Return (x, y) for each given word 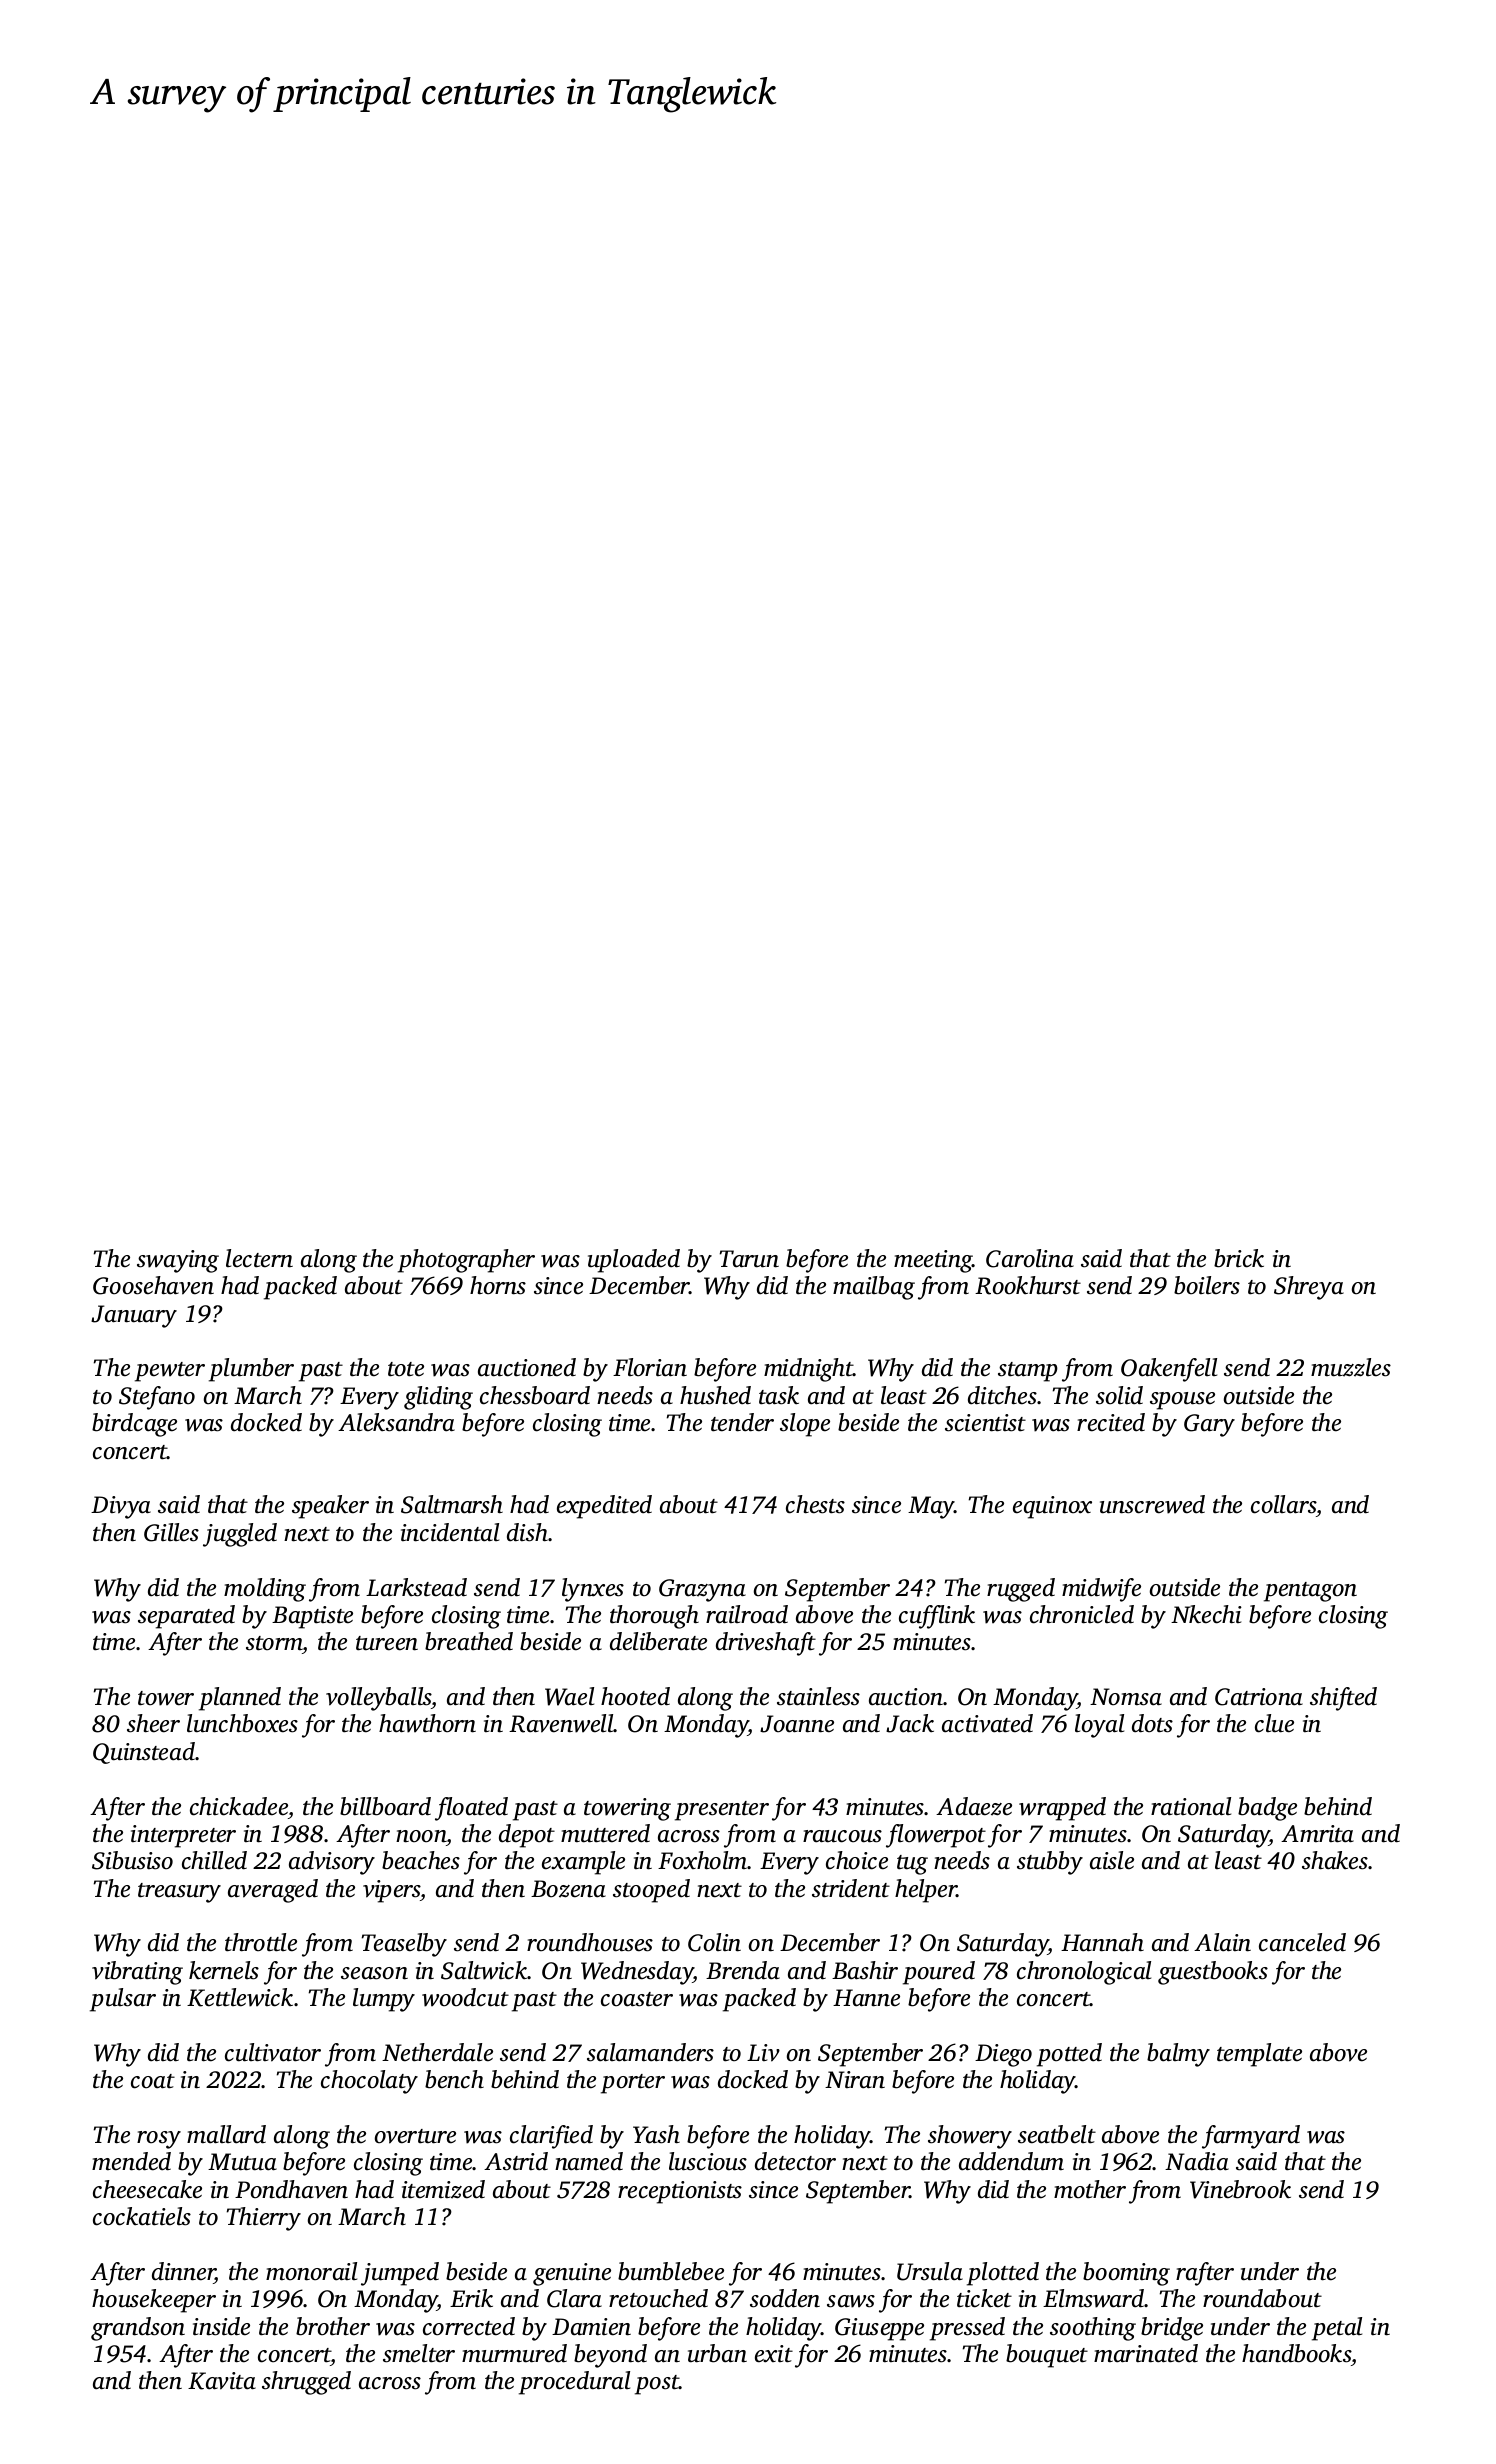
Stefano (157, 1398)
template (1259, 2055)
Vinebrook (1240, 2189)
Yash (656, 2134)
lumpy (384, 2000)
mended (131, 2161)
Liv (763, 2053)
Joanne (797, 1724)
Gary (1209, 1425)
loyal (1099, 1726)
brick (1239, 1258)
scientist (985, 1423)
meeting (933, 1261)
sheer (153, 1723)
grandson (138, 2329)
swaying (178, 1261)
